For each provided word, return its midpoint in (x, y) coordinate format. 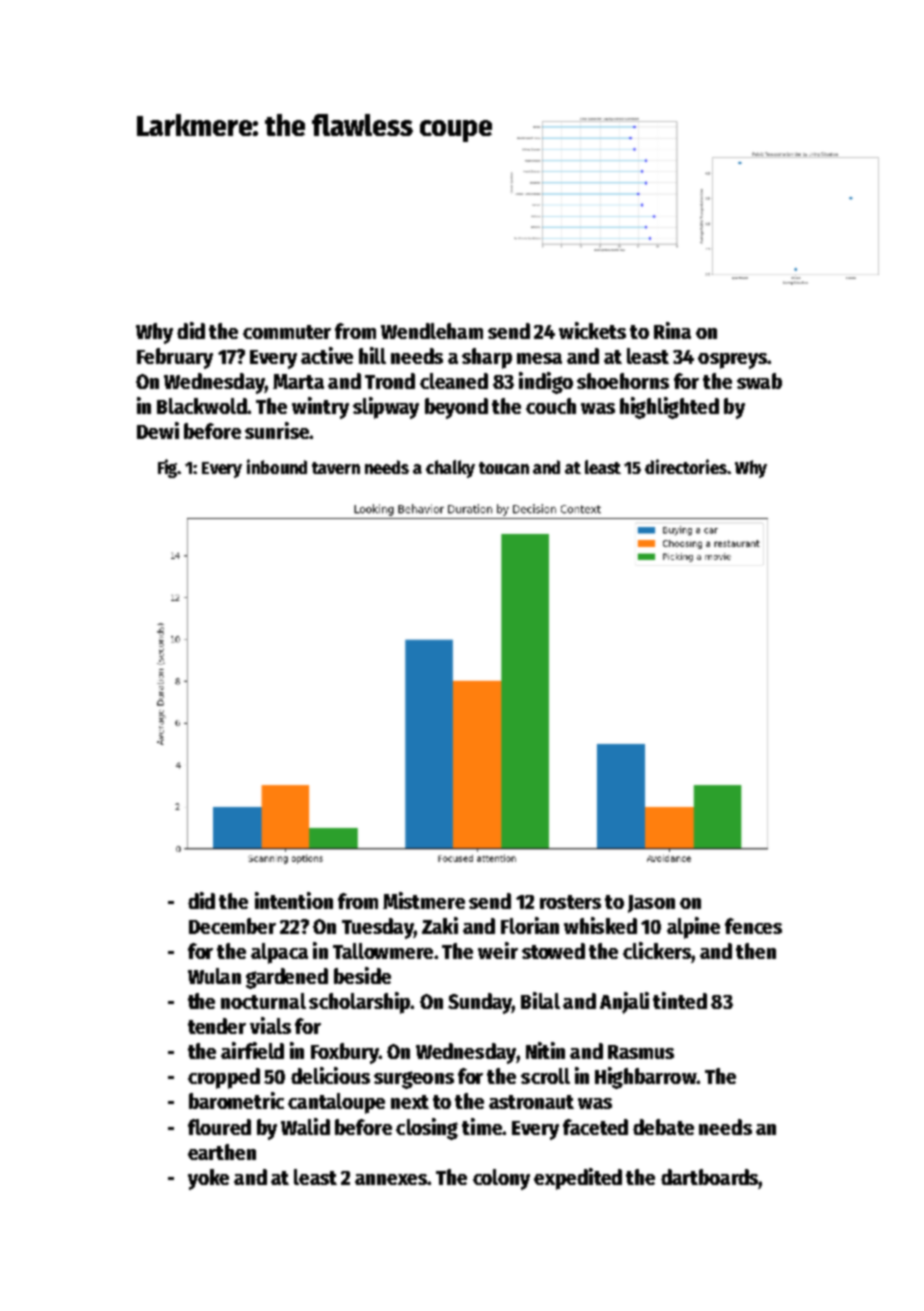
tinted (680, 1000)
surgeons (414, 1080)
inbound (277, 466)
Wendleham (432, 331)
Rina (672, 330)
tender (217, 1026)
